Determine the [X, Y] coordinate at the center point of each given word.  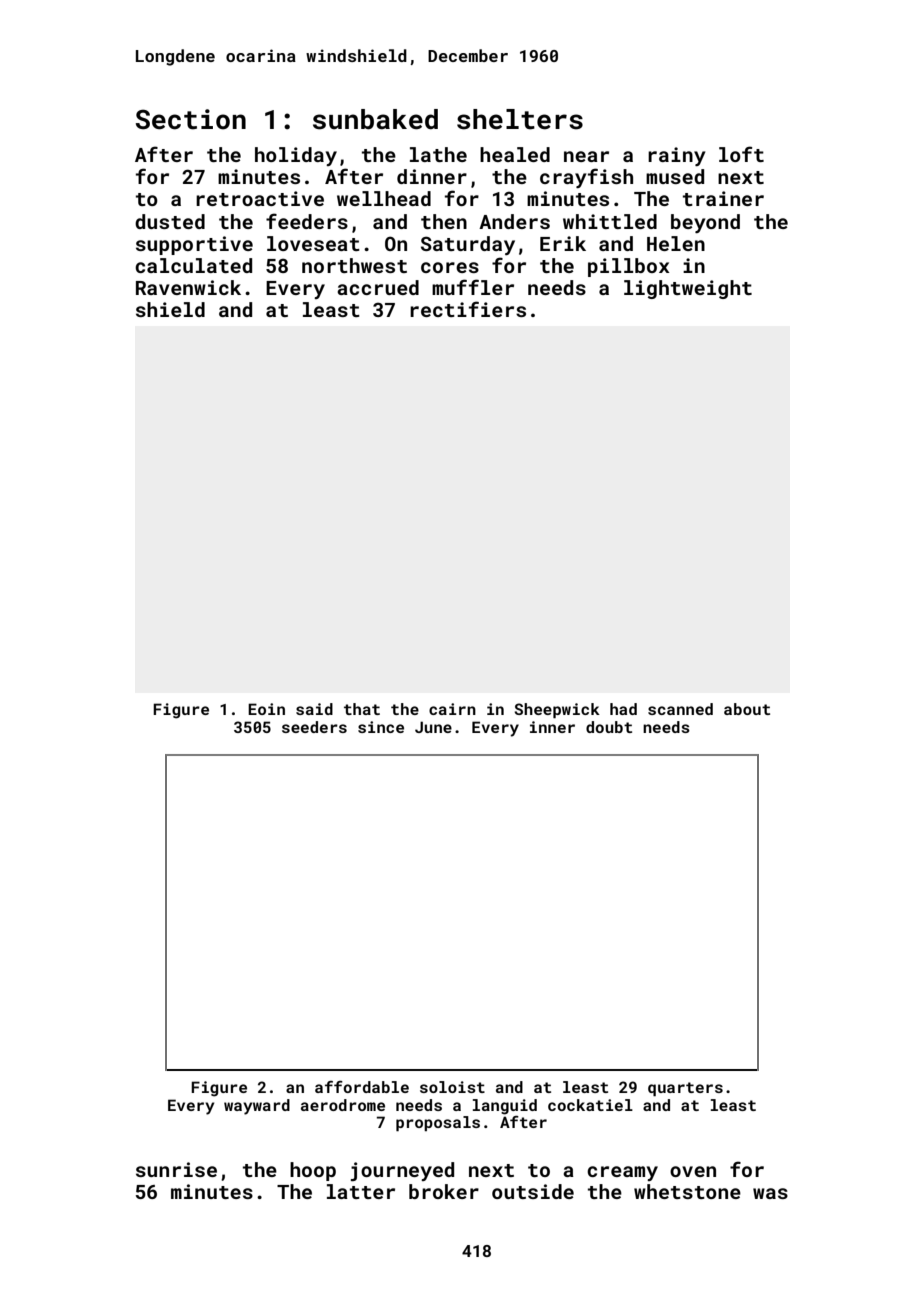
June [433, 727]
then [444, 221]
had [623, 709]
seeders [314, 727]
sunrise [176, 1169]
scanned [680, 709]
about [747, 709]
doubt [609, 727]
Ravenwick [188, 287]
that [362, 709]
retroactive [260, 198]
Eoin [266, 709]
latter [361, 1191]
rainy [676, 156]
